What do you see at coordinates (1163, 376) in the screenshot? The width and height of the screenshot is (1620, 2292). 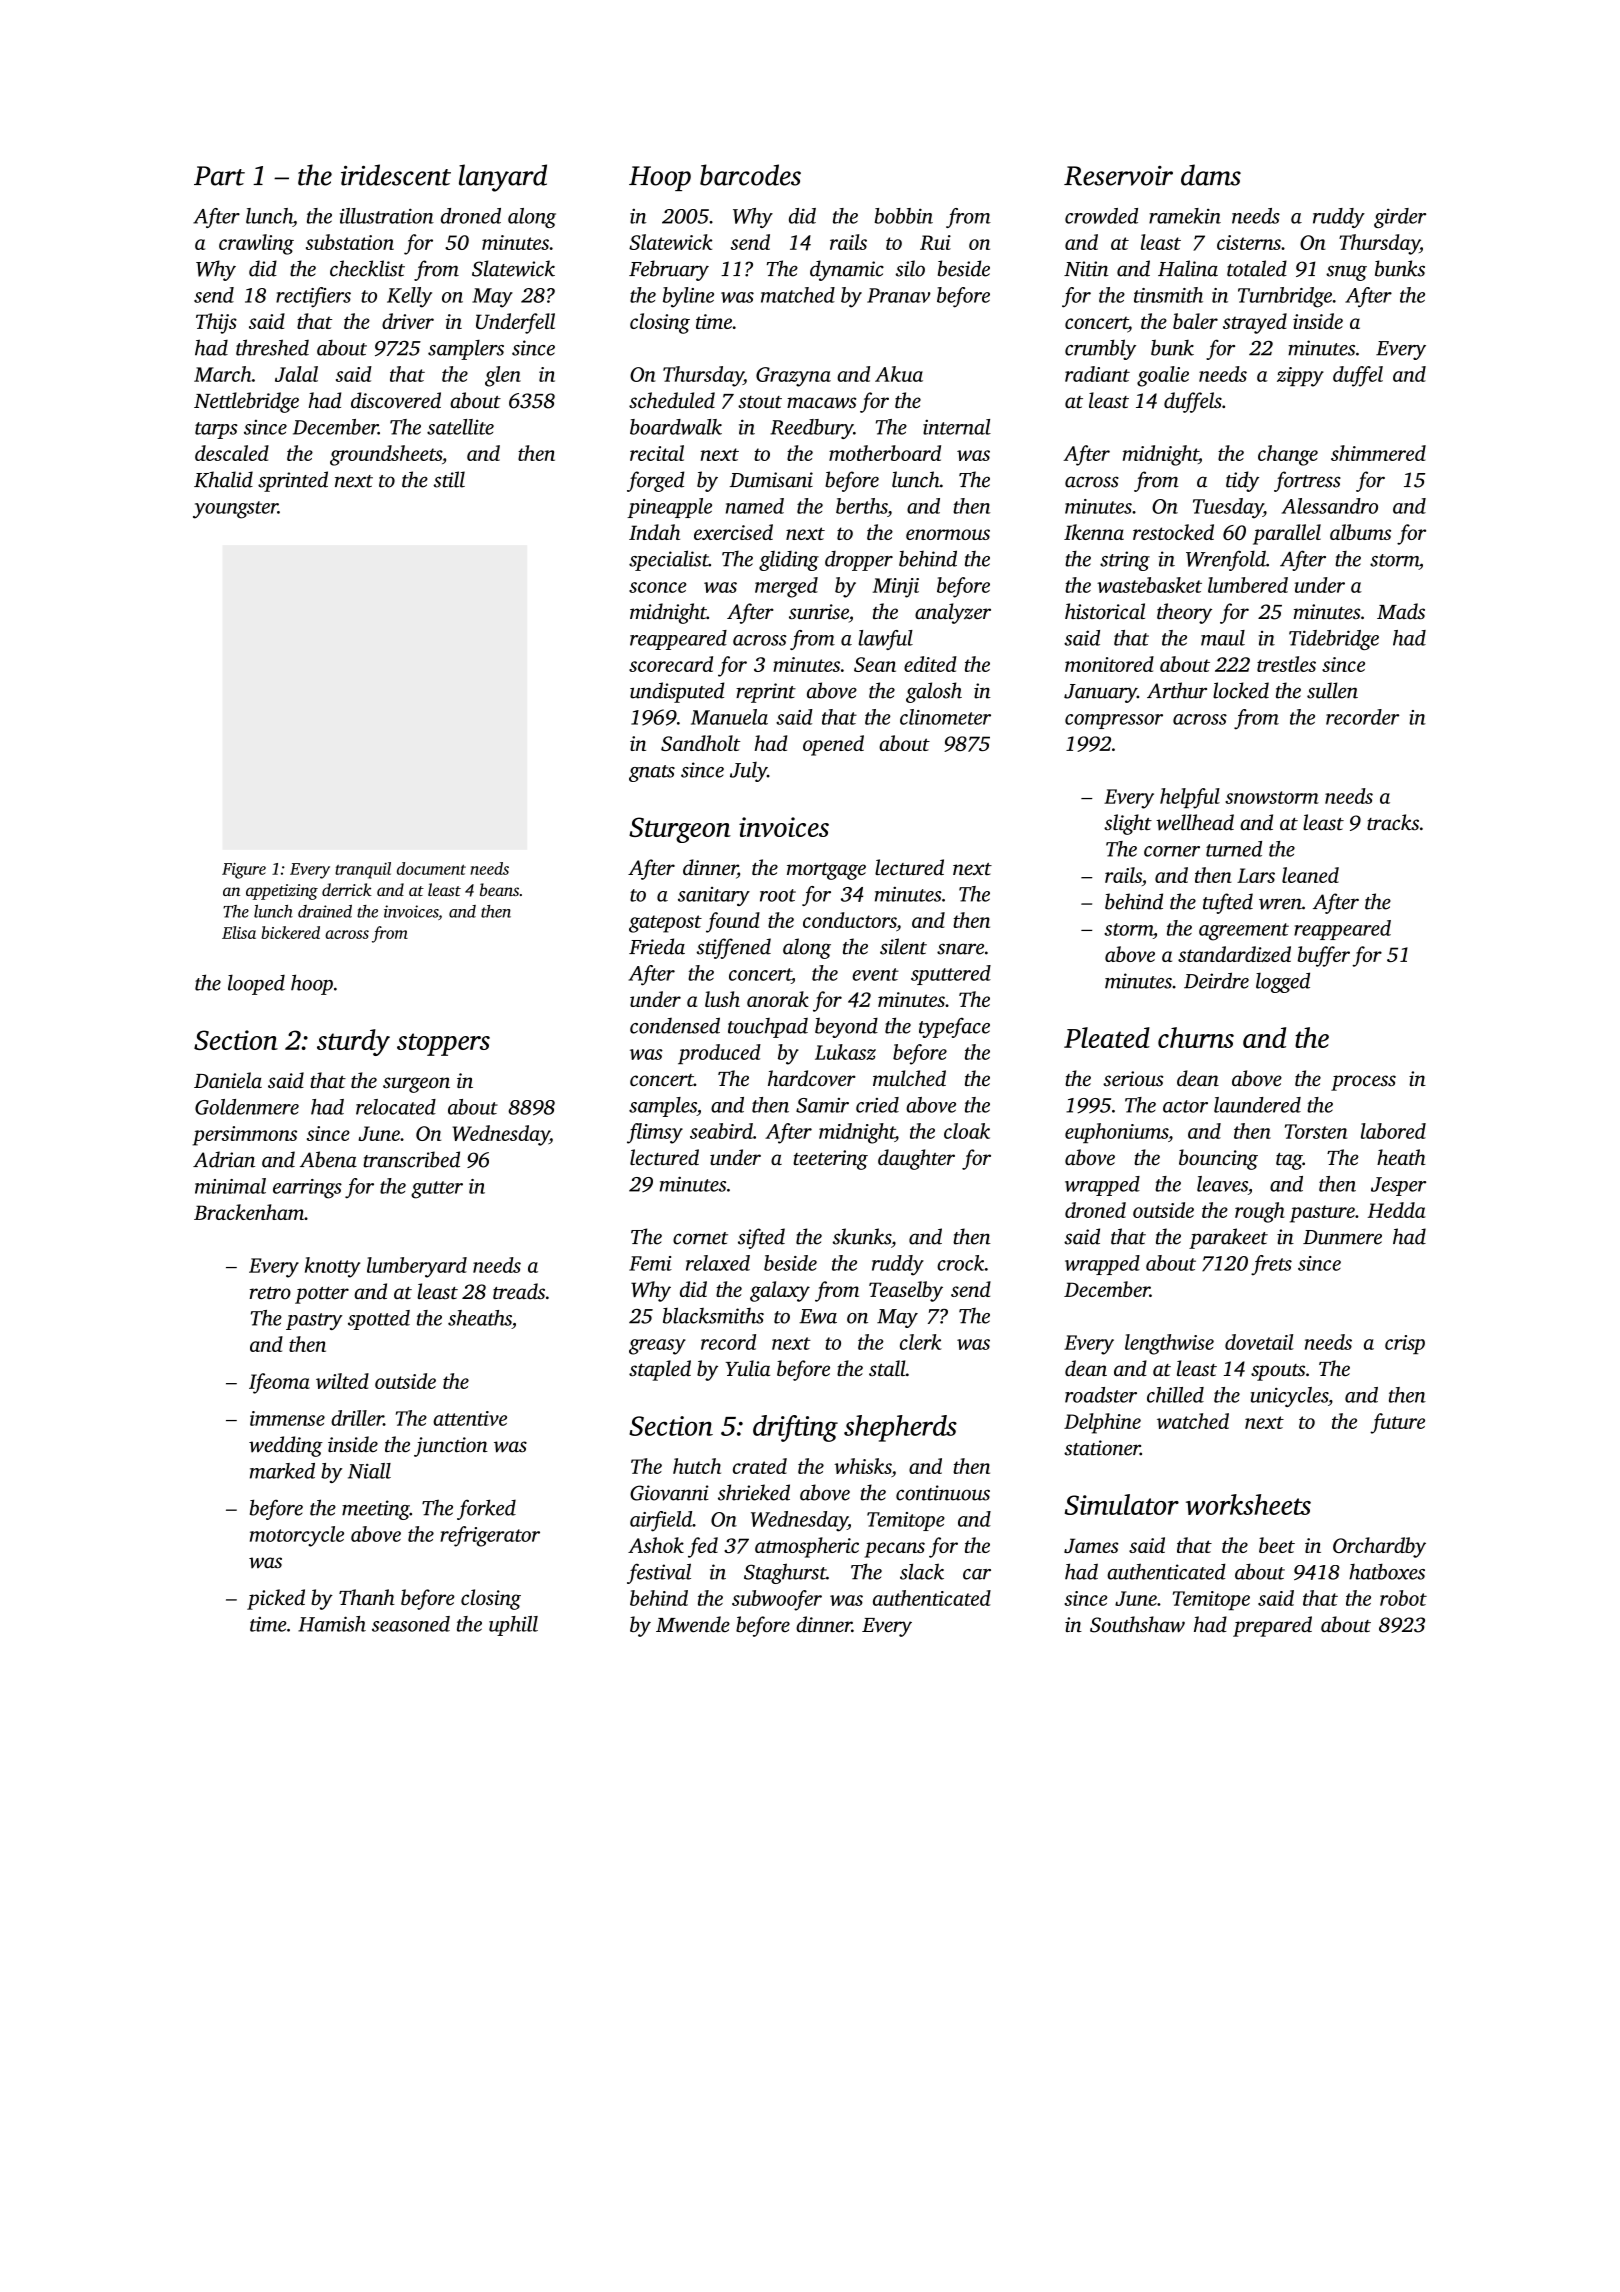 I see `goalie` at bounding box center [1163, 376].
